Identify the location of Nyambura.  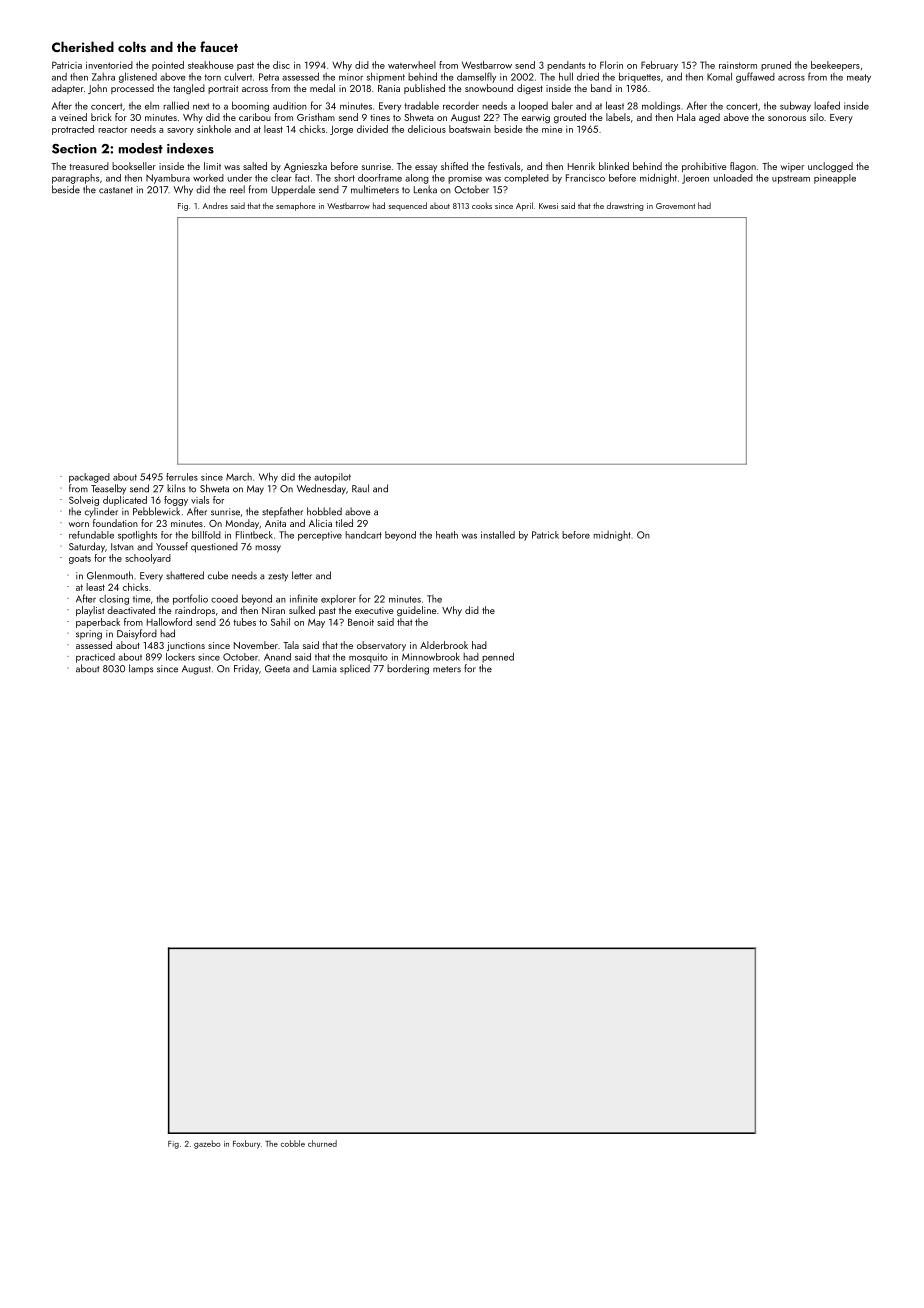
(168, 179).
